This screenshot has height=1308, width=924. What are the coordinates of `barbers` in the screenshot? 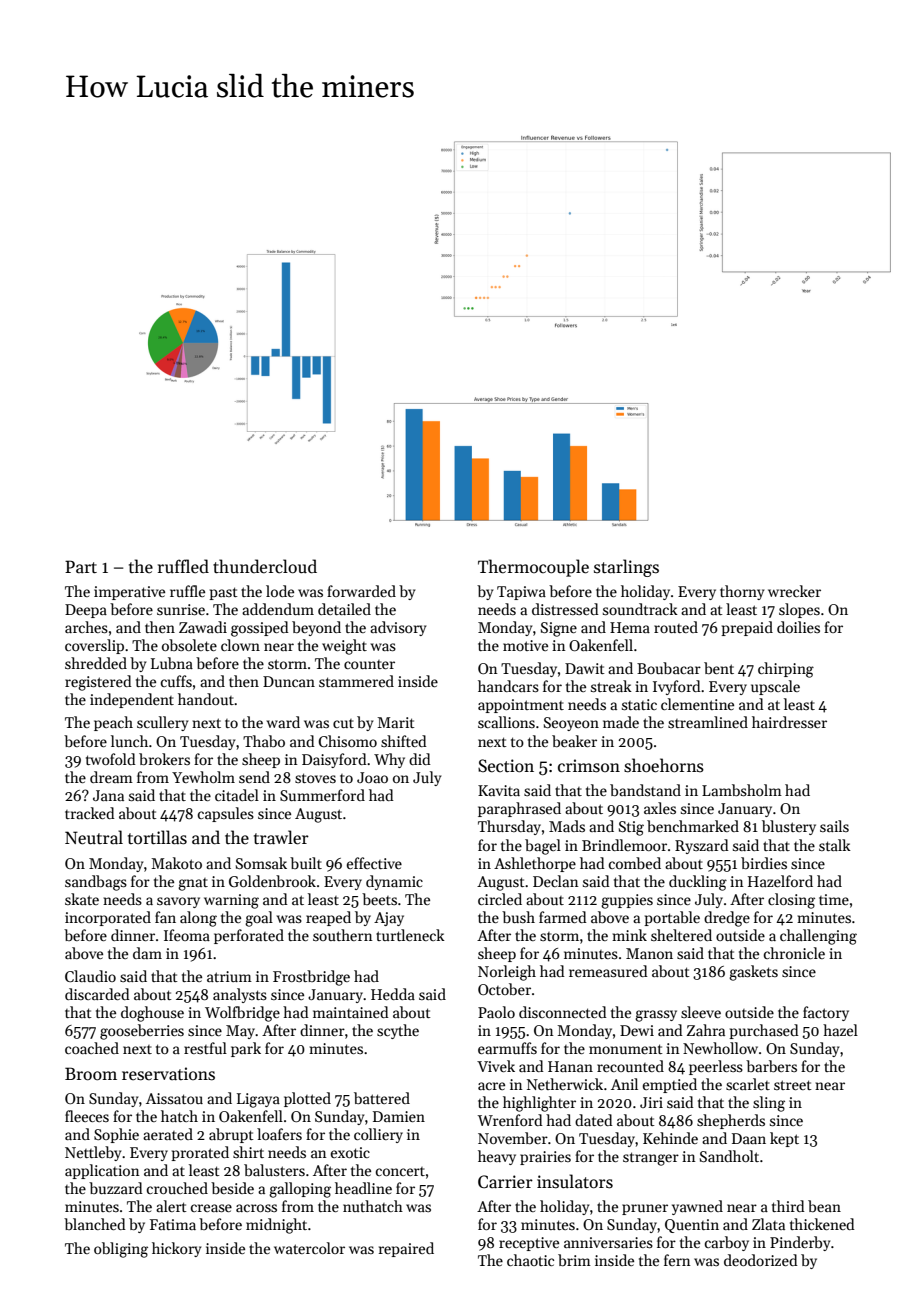 It's located at (771, 1066).
